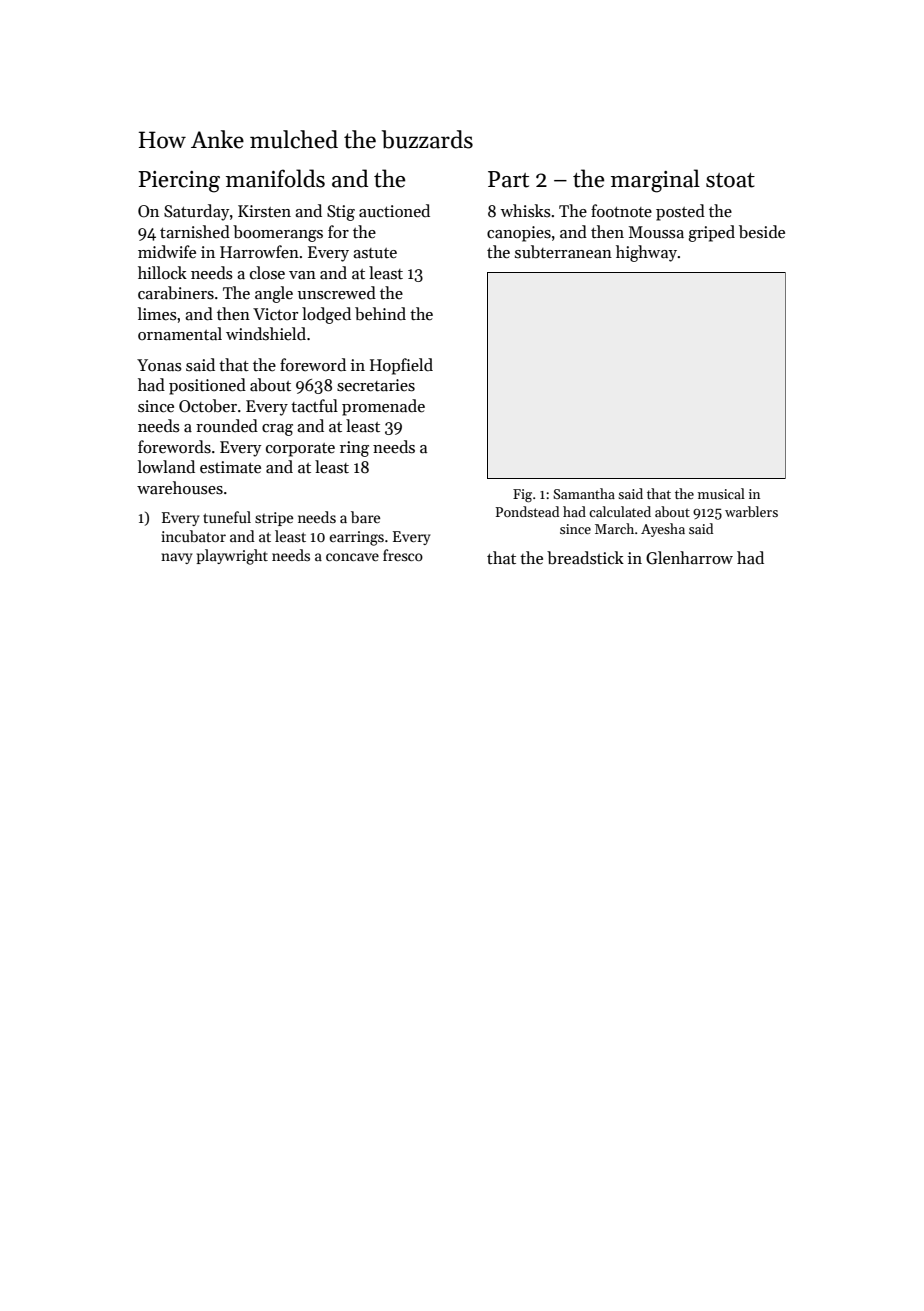 This screenshot has width=924, height=1311. What do you see at coordinates (401, 366) in the screenshot?
I see `Hopfield` at bounding box center [401, 366].
